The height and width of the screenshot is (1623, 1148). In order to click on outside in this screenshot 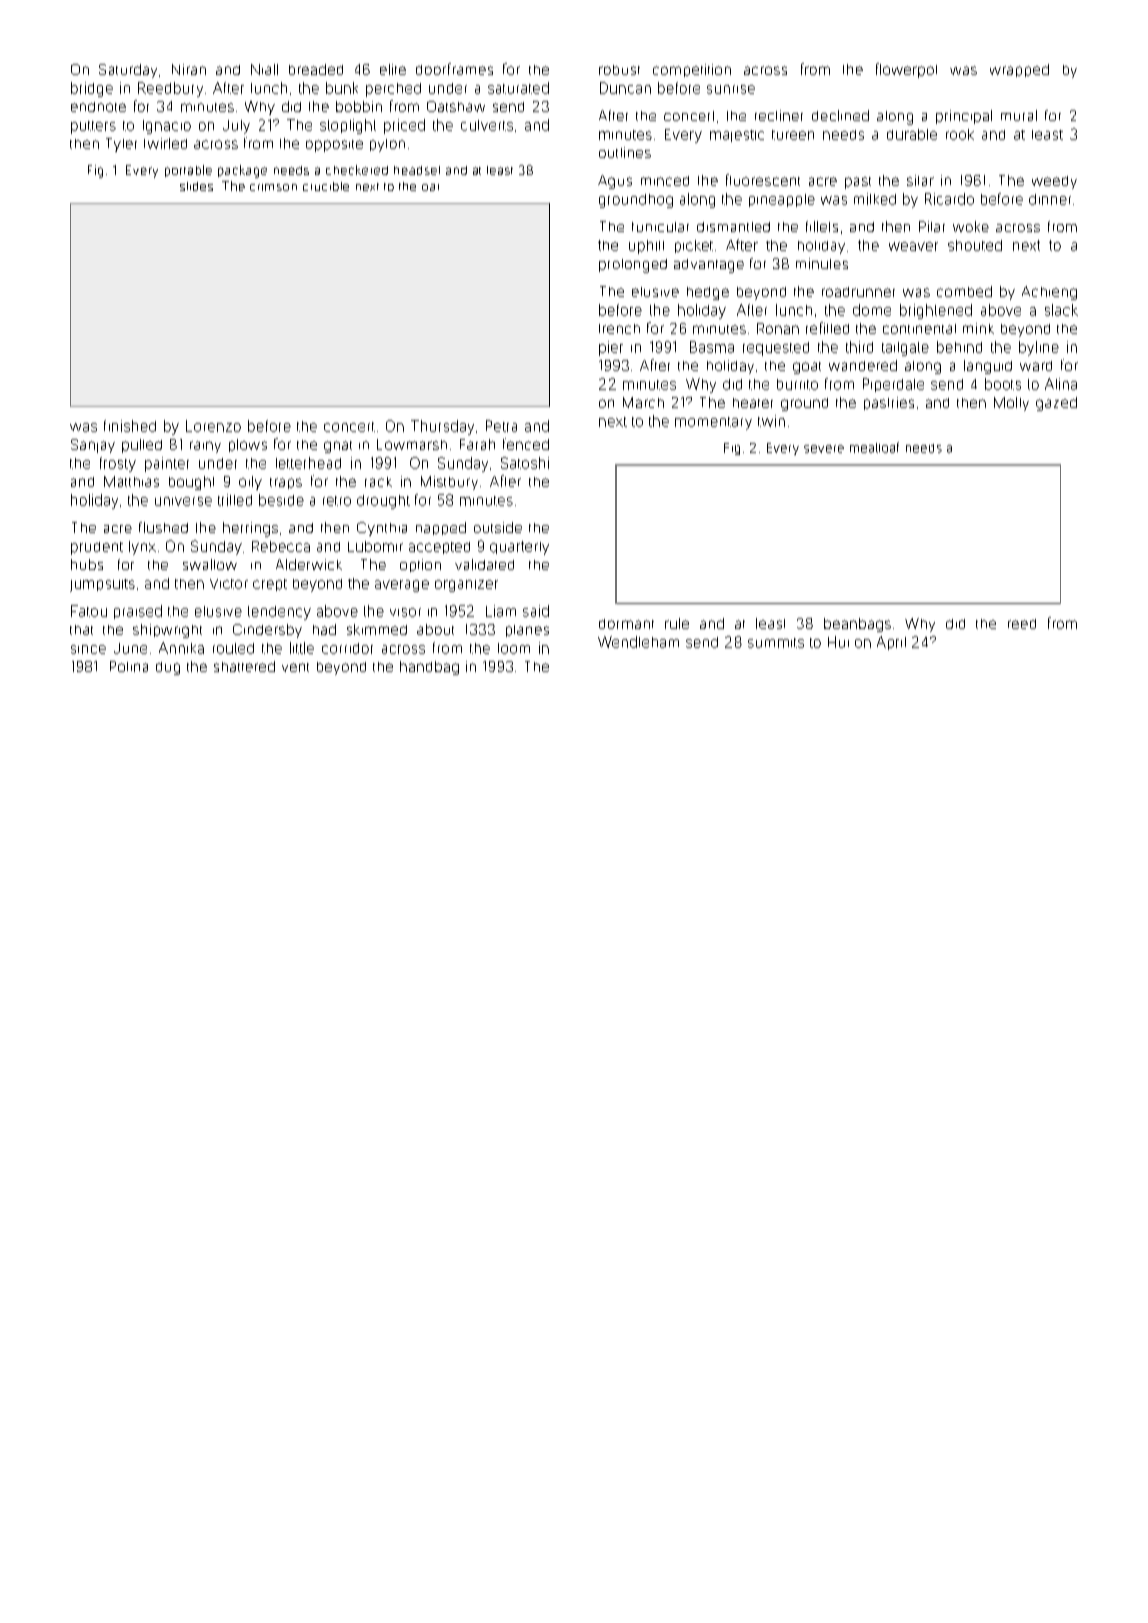, I will do `click(498, 527)`.
